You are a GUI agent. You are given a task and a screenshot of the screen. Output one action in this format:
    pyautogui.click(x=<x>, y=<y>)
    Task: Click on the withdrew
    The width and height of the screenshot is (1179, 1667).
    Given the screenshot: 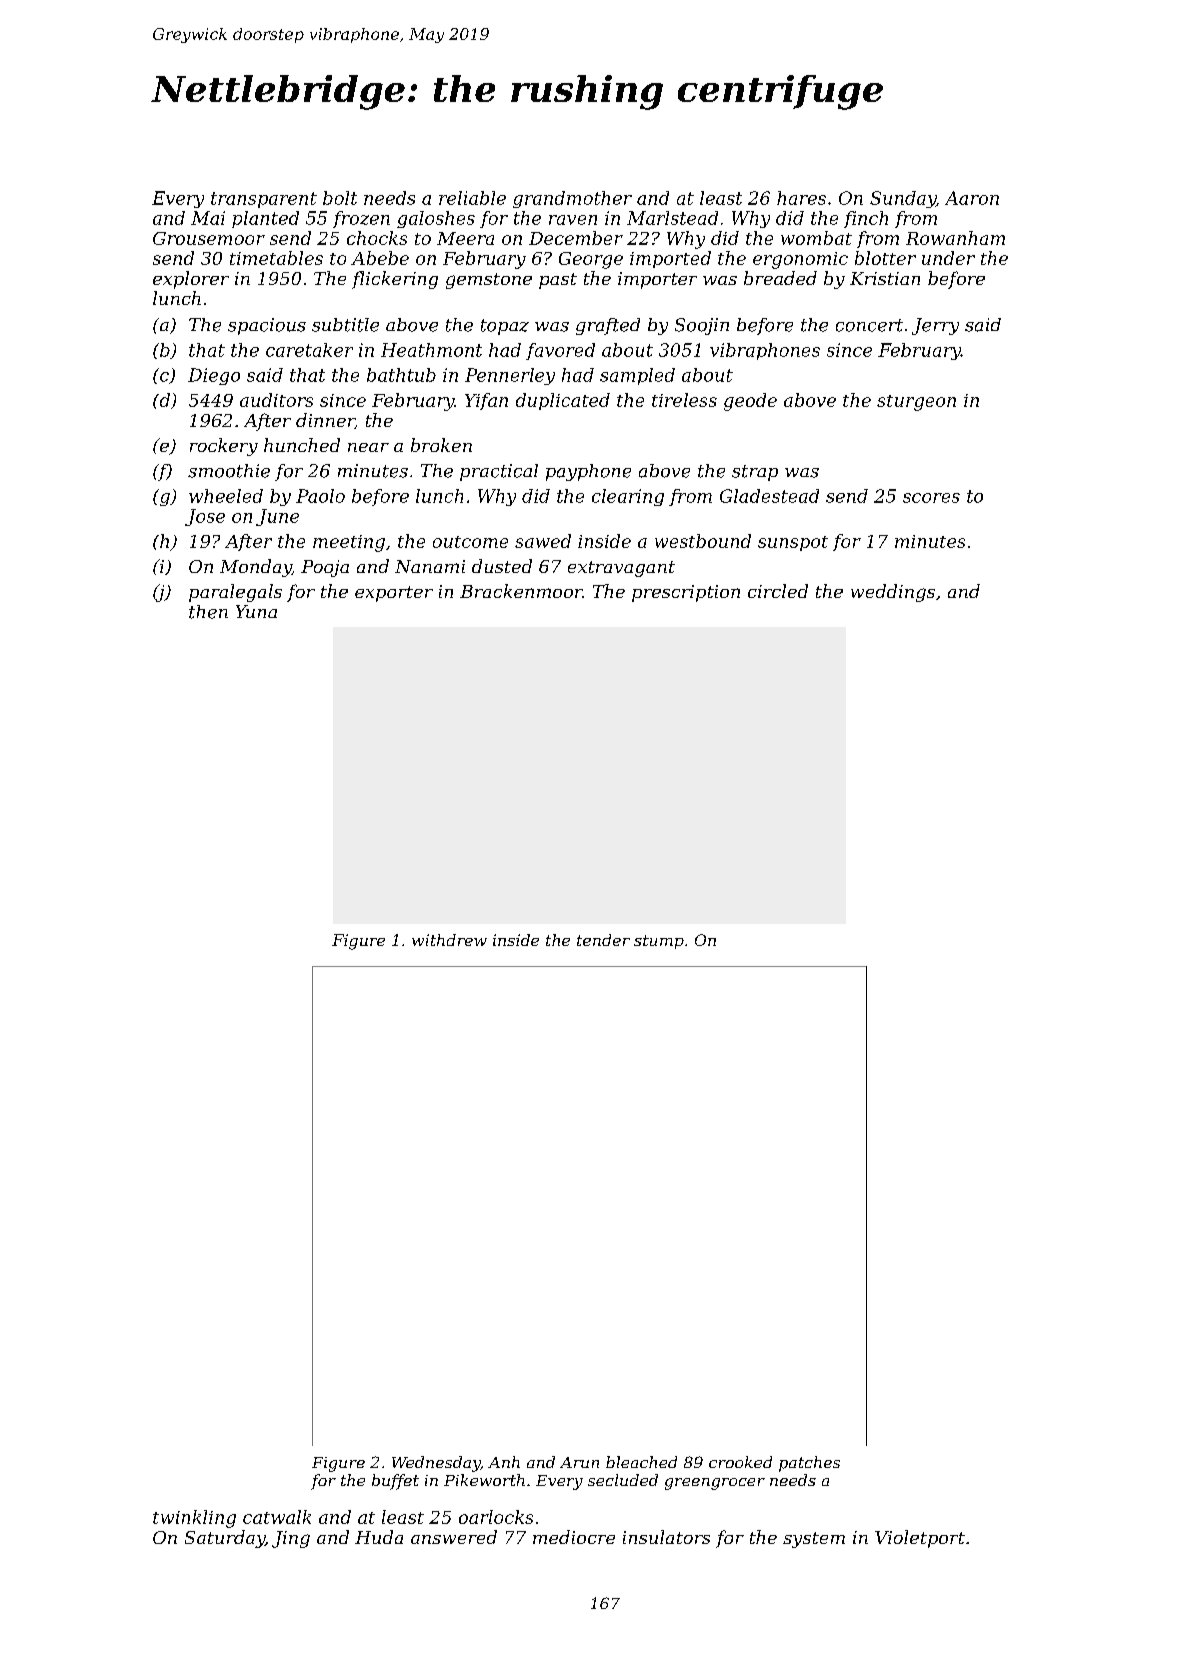 What is the action you would take?
    pyautogui.click(x=449, y=940)
